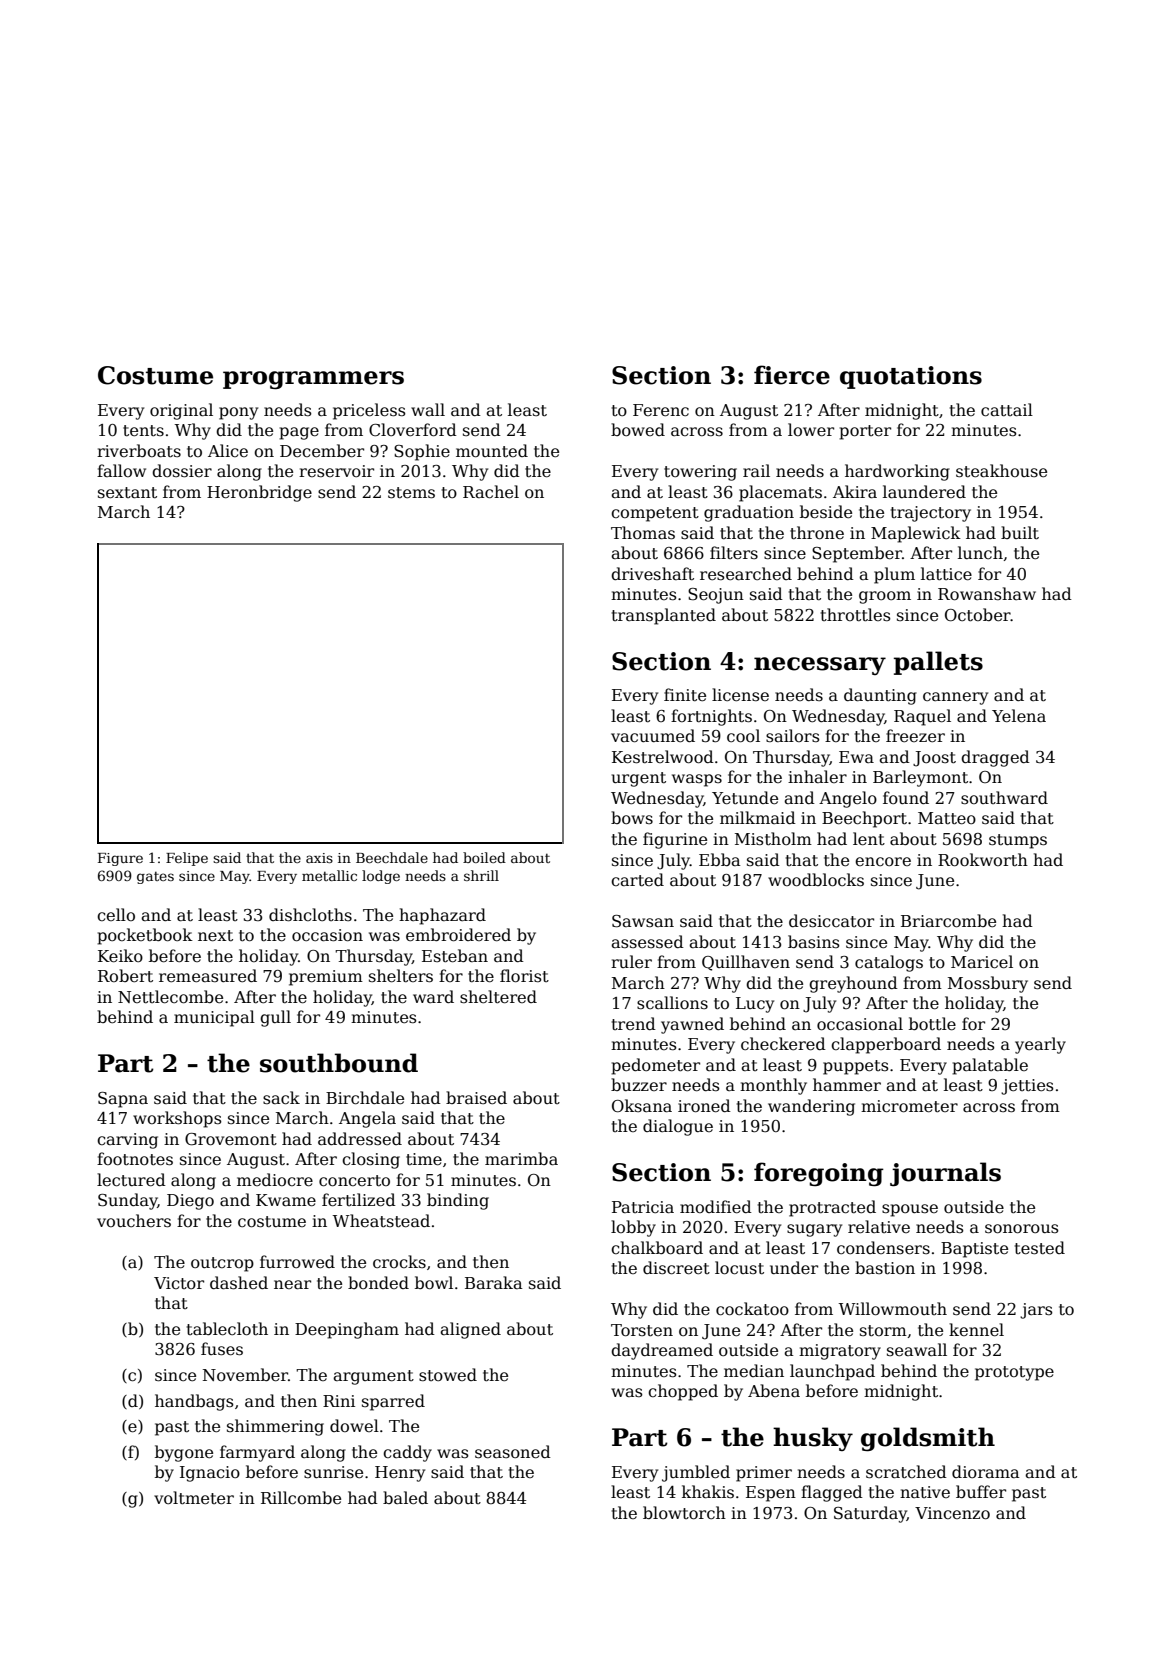  What do you see at coordinates (883, 861) in the screenshot?
I see `encore` at bounding box center [883, 861].
